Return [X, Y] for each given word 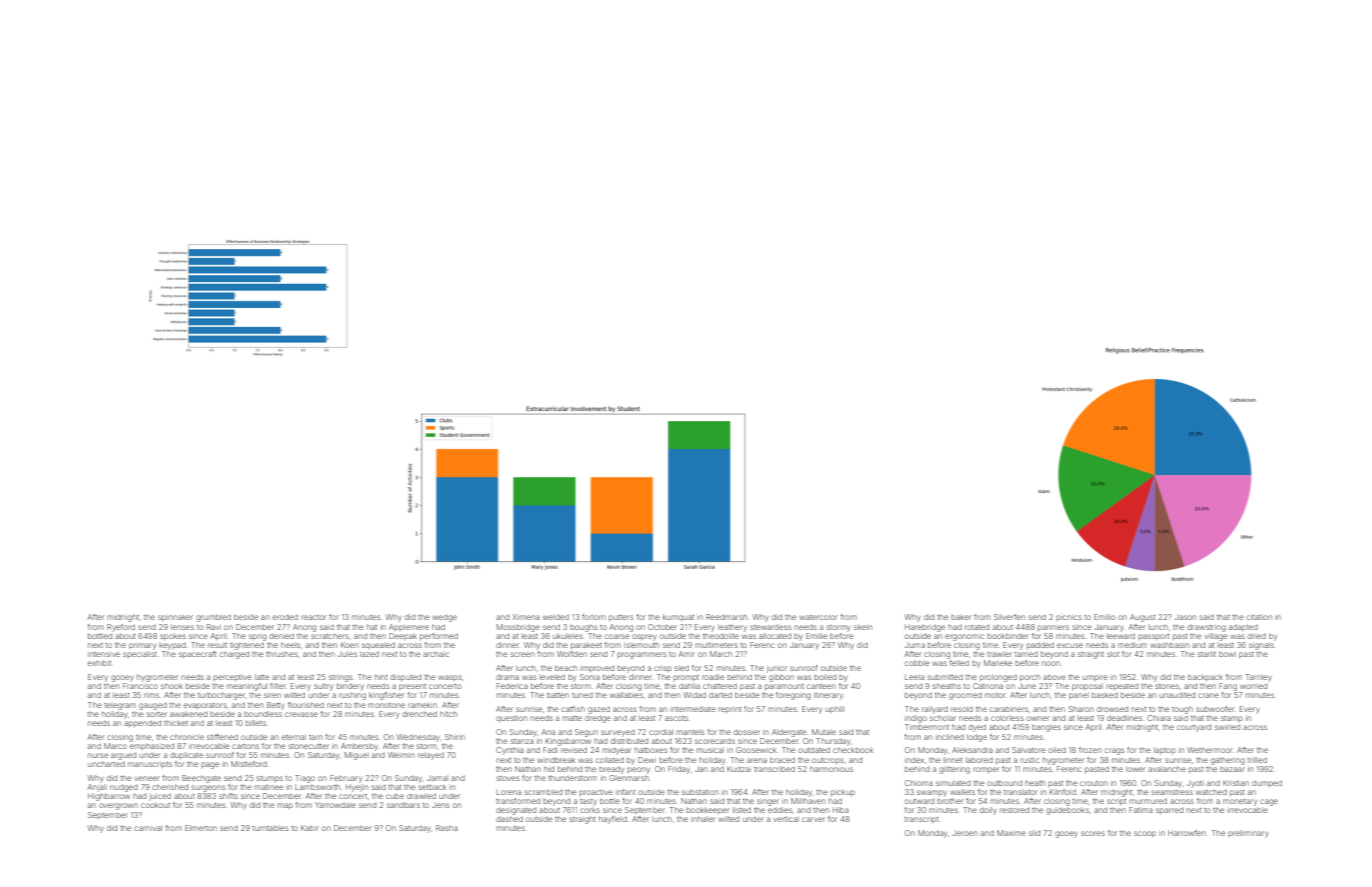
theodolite [721, 636]
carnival [147, 828]
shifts [228, 796]
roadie [713, 677]
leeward [1121, 636]
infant [626, 792]
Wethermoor [1209, 750]
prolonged [998, 678]
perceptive [232, 678]
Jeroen [965, 833]
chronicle [187, 737]
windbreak [556, 760]
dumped [1267, 783]
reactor [313, 617]
